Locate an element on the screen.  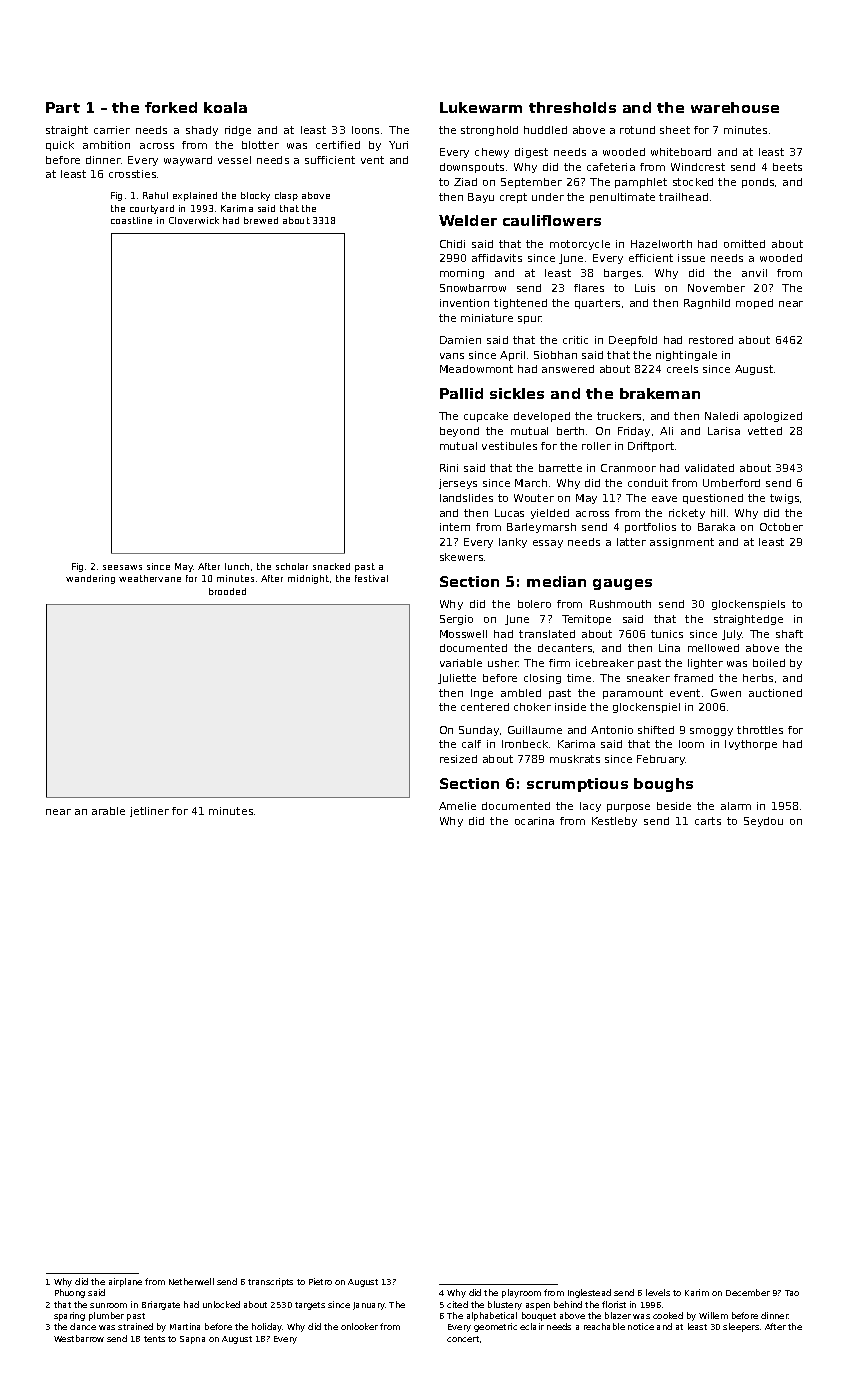
Part is located at coordinates (63, 107).
